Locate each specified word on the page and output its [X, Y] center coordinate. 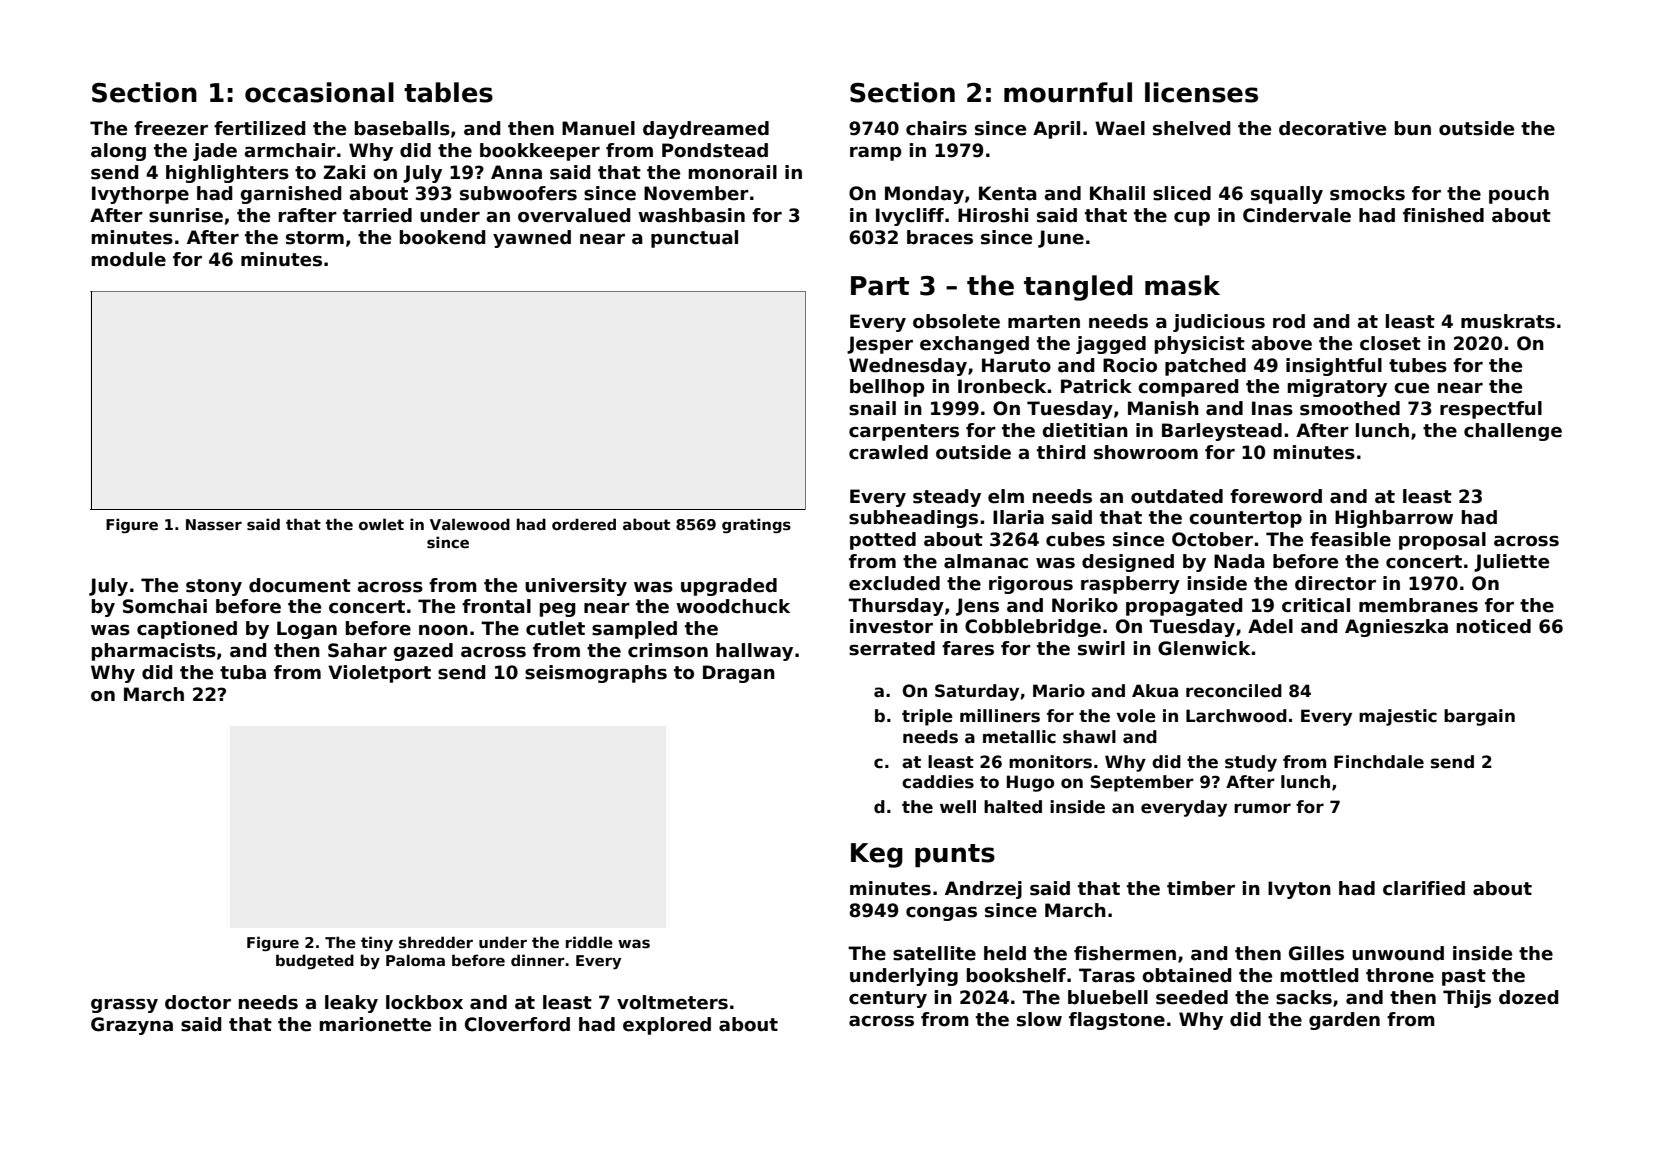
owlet [381, 524]
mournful [1068, 92]
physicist [1200, 345]
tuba [243, 672]
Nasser [214, 524]
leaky [351, 1004]
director [1335, 583]
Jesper [880, 345]
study [1251, 763]
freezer [171, 128]
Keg [877, 855]
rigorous [1031, 585]
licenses [1201, 92]
